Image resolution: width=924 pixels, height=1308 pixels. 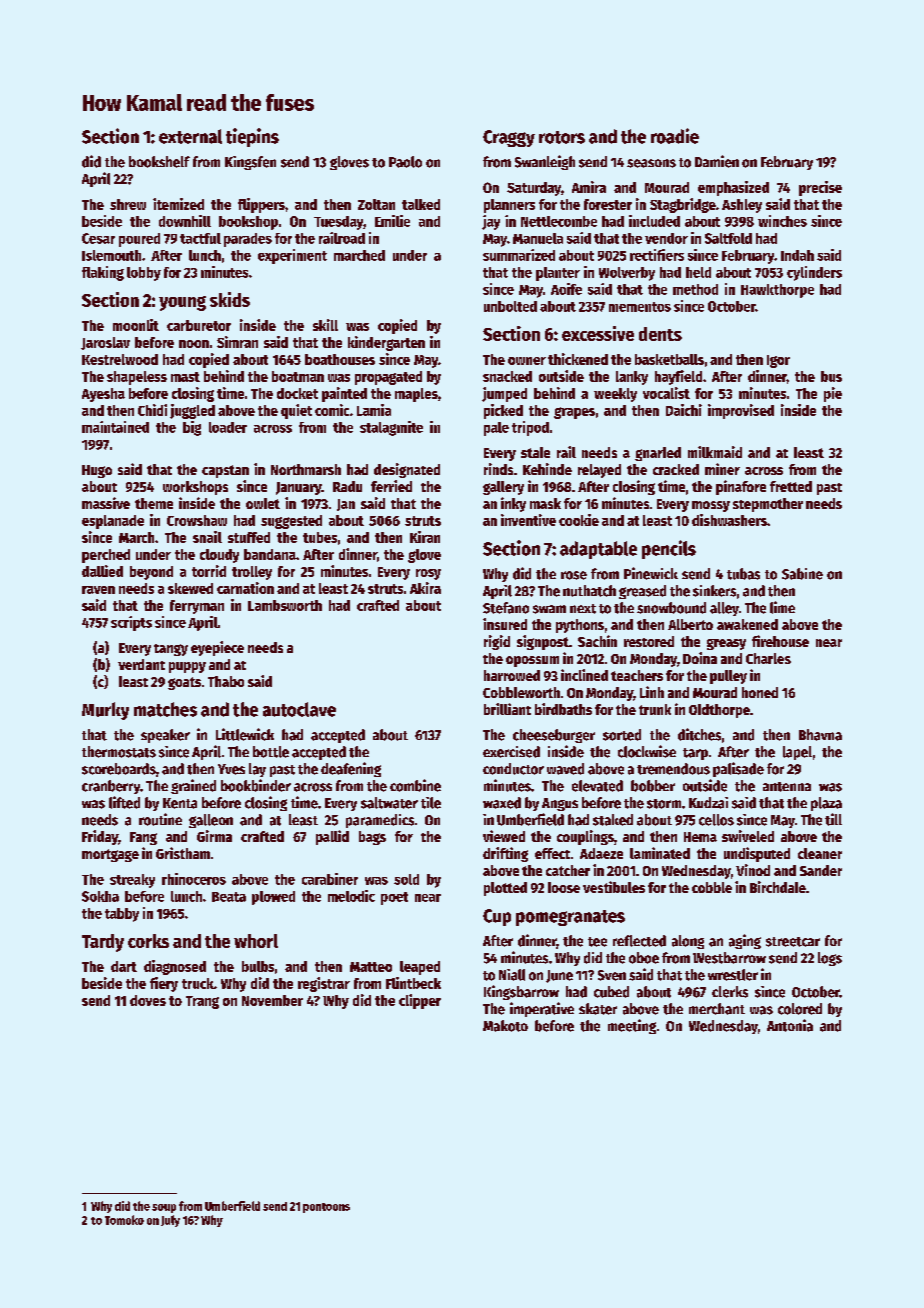 I want to click on external, so click(x=190, y=136).
